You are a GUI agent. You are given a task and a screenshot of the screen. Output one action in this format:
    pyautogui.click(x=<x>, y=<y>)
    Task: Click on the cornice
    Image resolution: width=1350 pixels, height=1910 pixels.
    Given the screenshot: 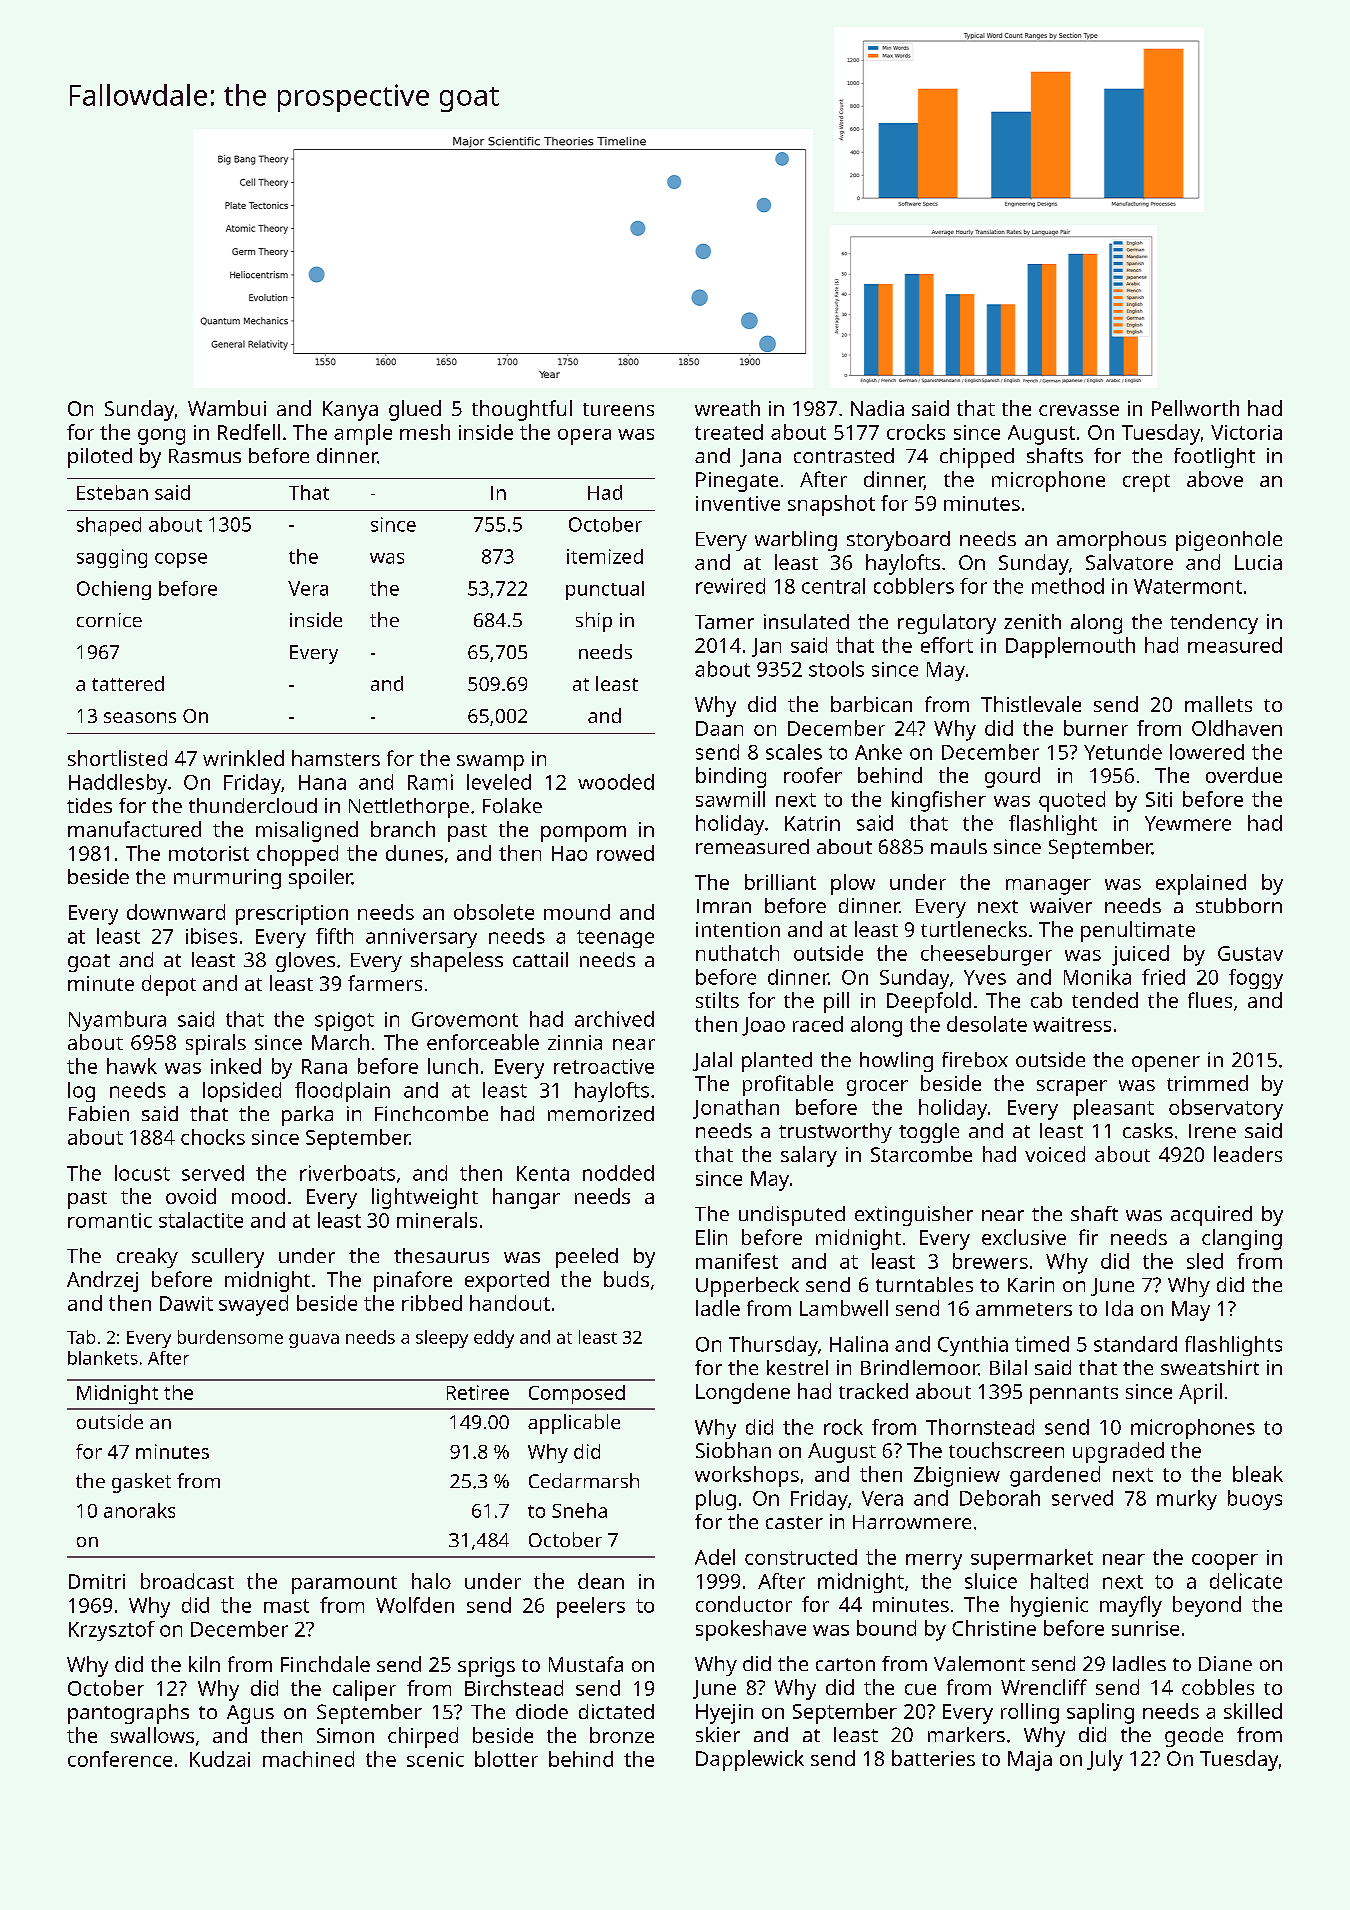 What is the action you would take?
    pyautogui.click(x=109, y=620)
